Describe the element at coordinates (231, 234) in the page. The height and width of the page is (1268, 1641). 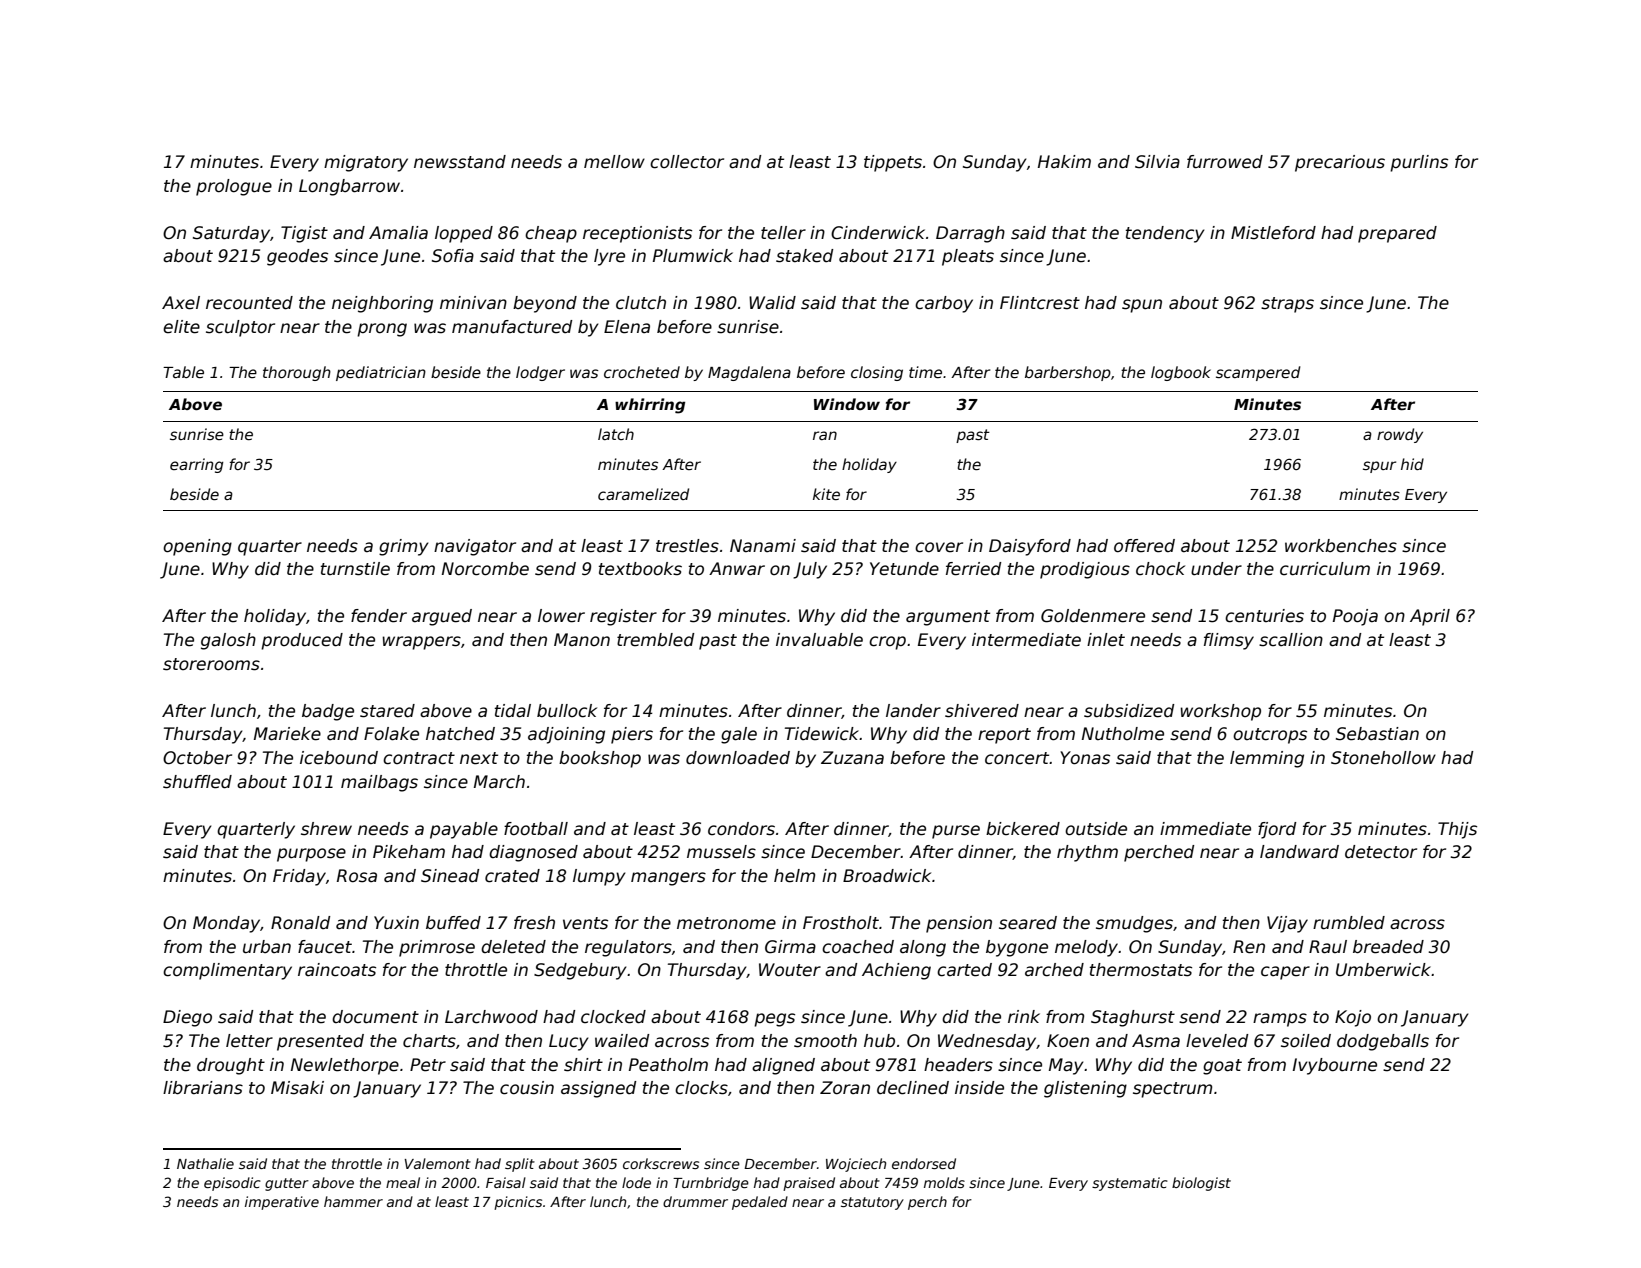
I see `Saturday` at that location.
